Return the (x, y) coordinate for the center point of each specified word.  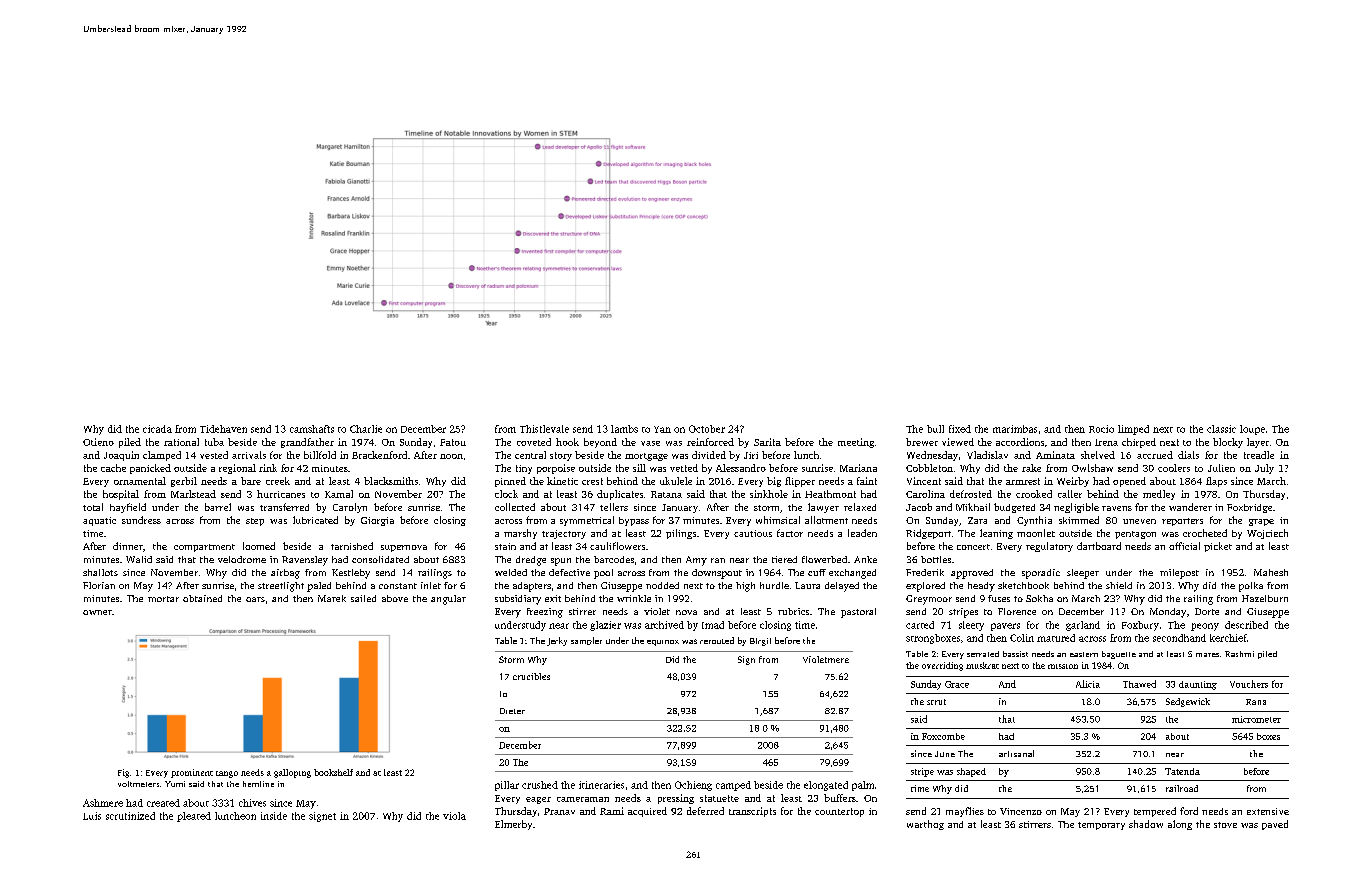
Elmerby (513, 825)
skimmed (1079, 520)
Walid (139, 559)
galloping (292, 773)
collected (515, 507)
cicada (157, 429)
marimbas (1015, 429)
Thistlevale (544, 429)
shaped (971, 772)
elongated (826, 786)
